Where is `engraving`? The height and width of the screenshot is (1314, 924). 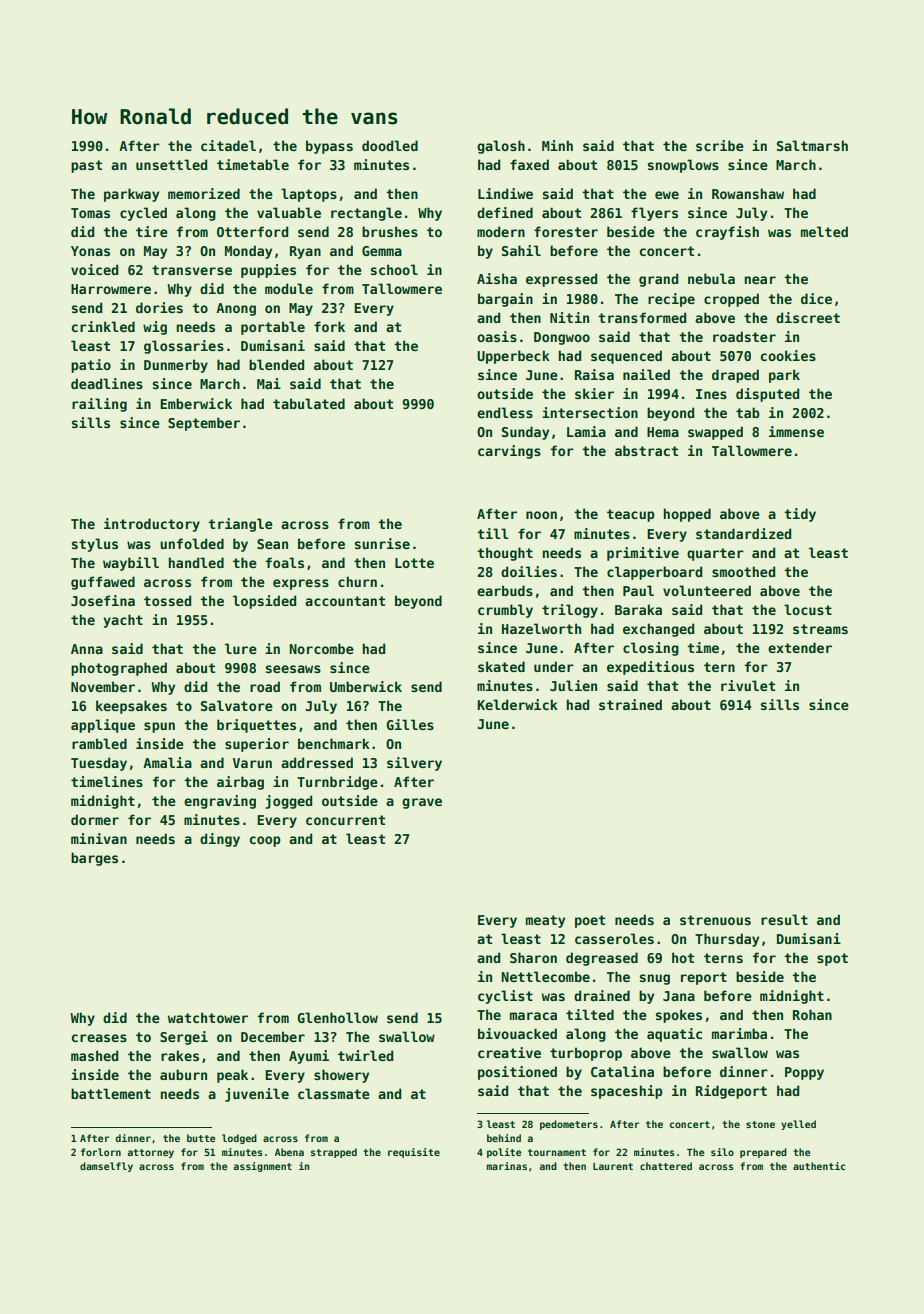 engraving is located at coordinates (220, 802).
